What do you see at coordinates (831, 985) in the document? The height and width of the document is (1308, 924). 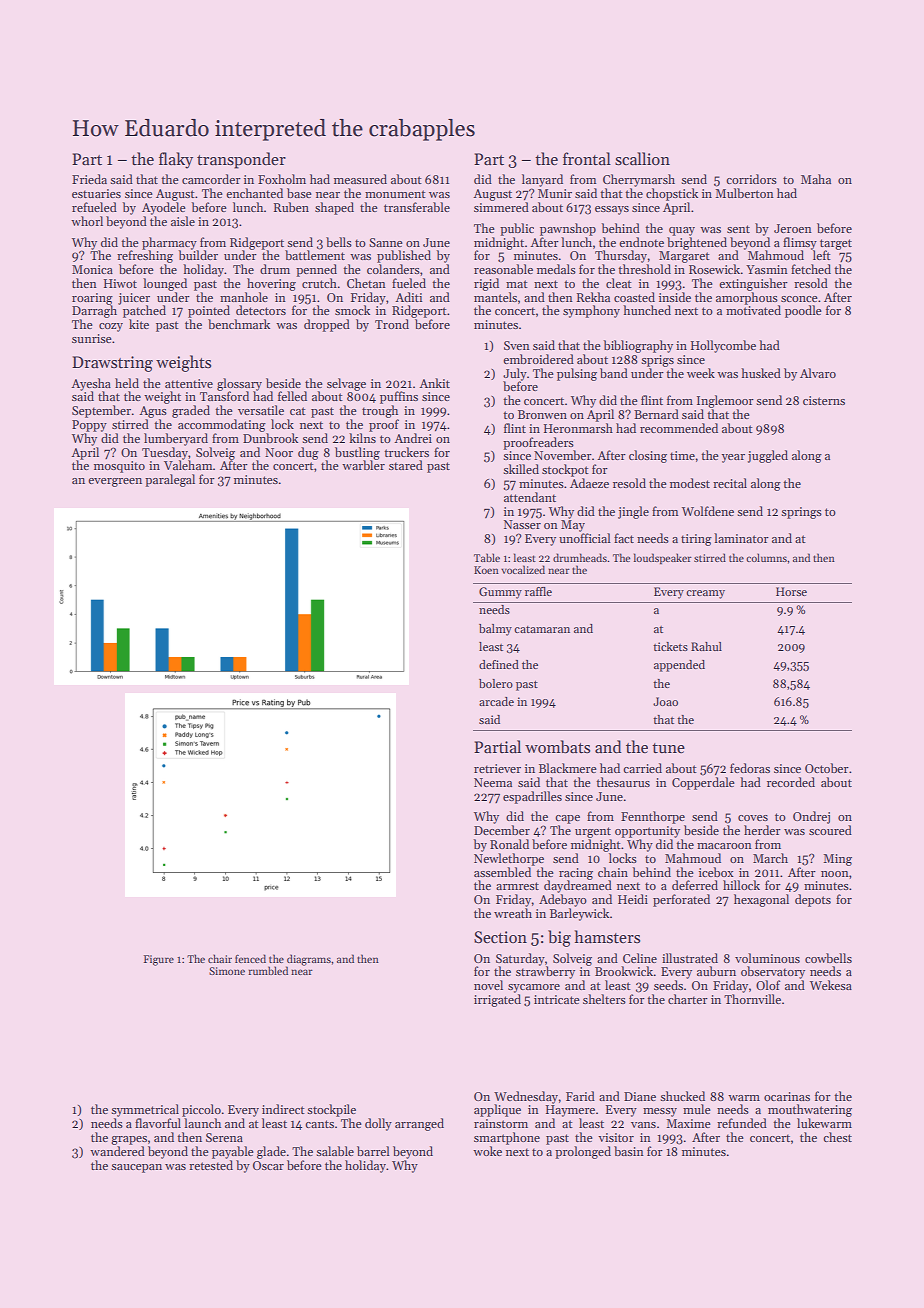 I see `Wekesa` at bounding box center [831, 985].
